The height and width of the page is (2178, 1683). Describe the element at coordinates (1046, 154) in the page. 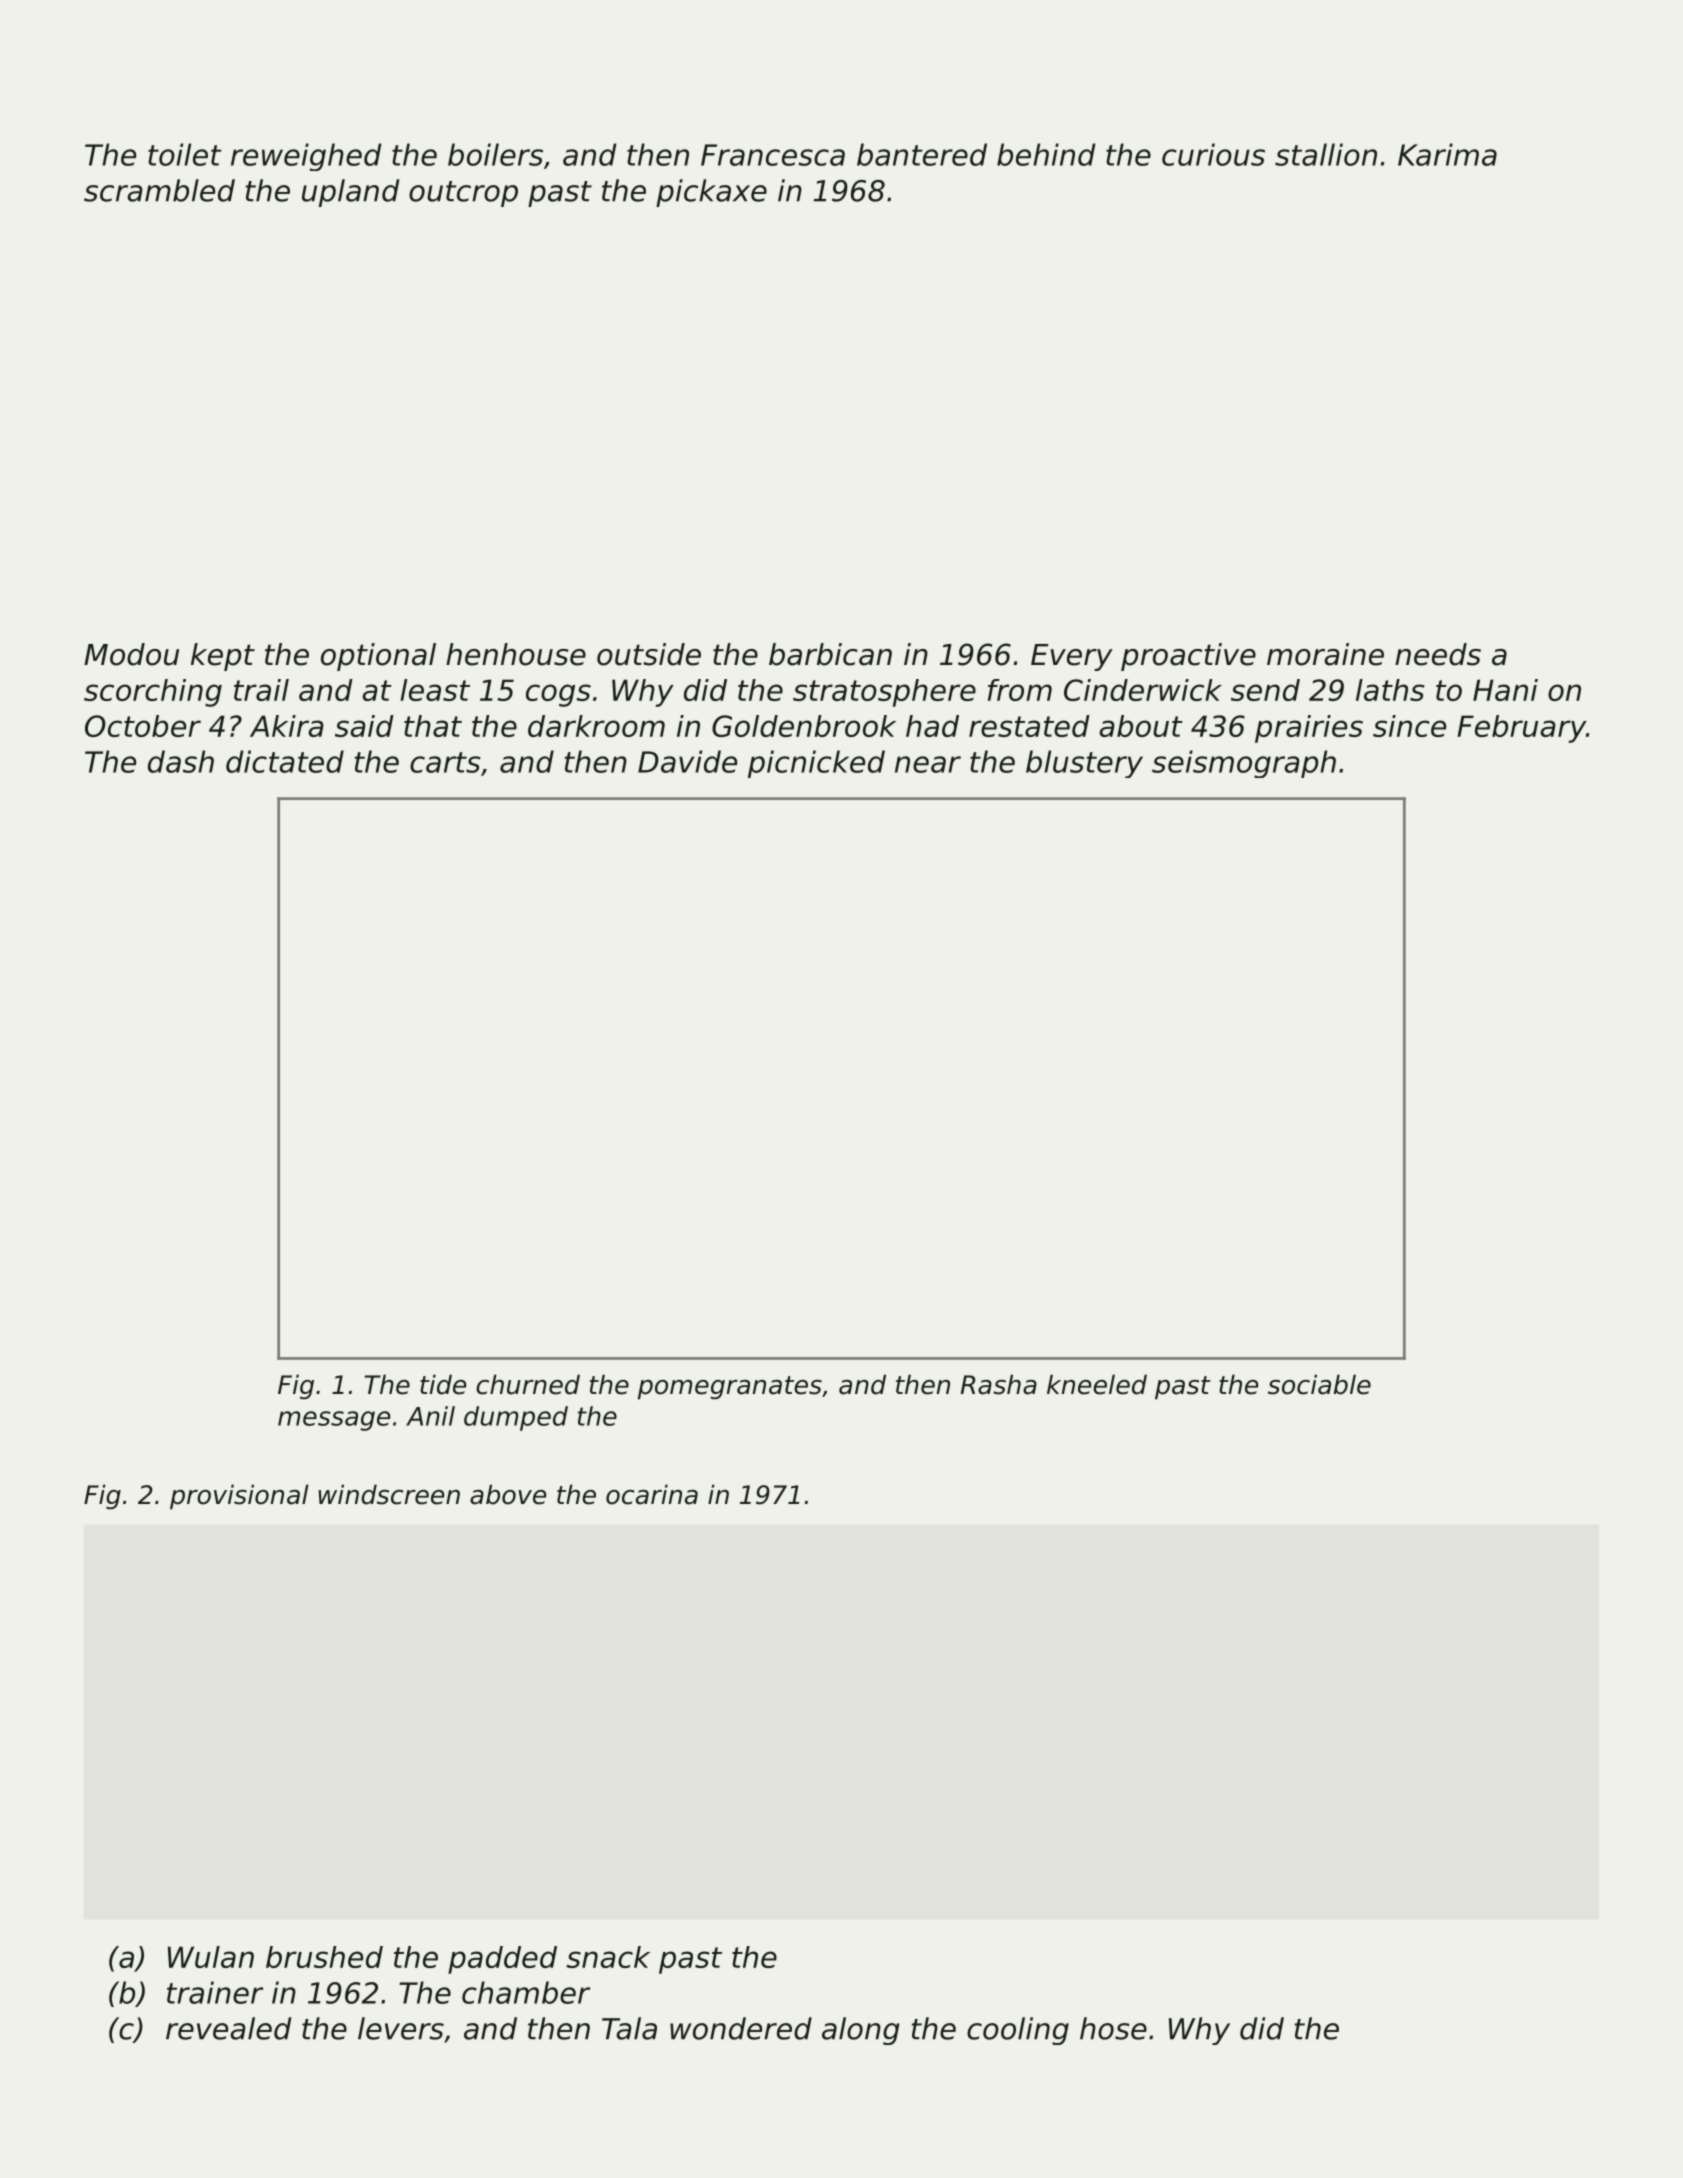

I see `behind` at that location.
